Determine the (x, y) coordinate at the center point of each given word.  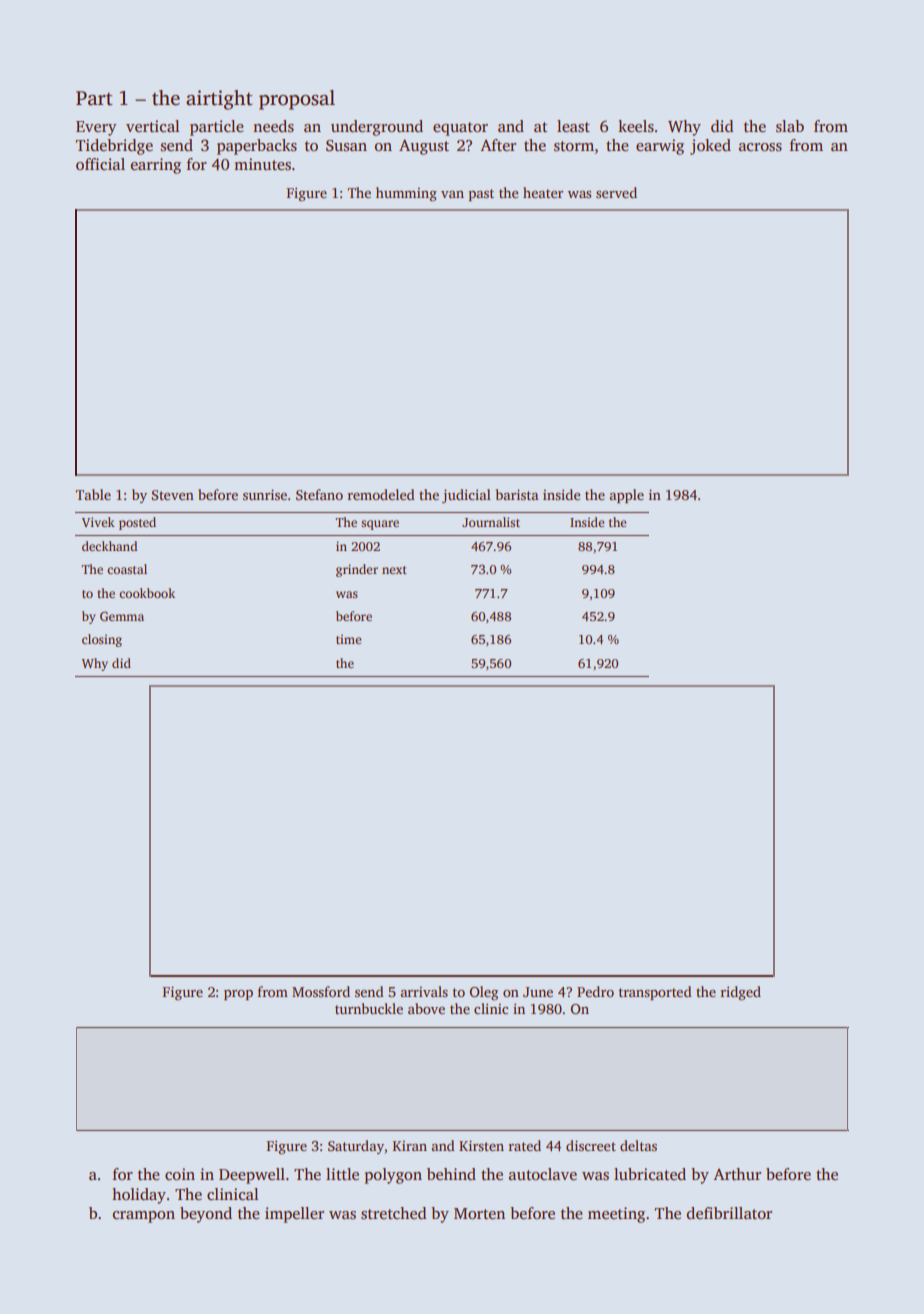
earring (155, 166)
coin (180, 1174)
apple (626, 496)
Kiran (410, 1145)
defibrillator (729, 1213)
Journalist (491, 522)
